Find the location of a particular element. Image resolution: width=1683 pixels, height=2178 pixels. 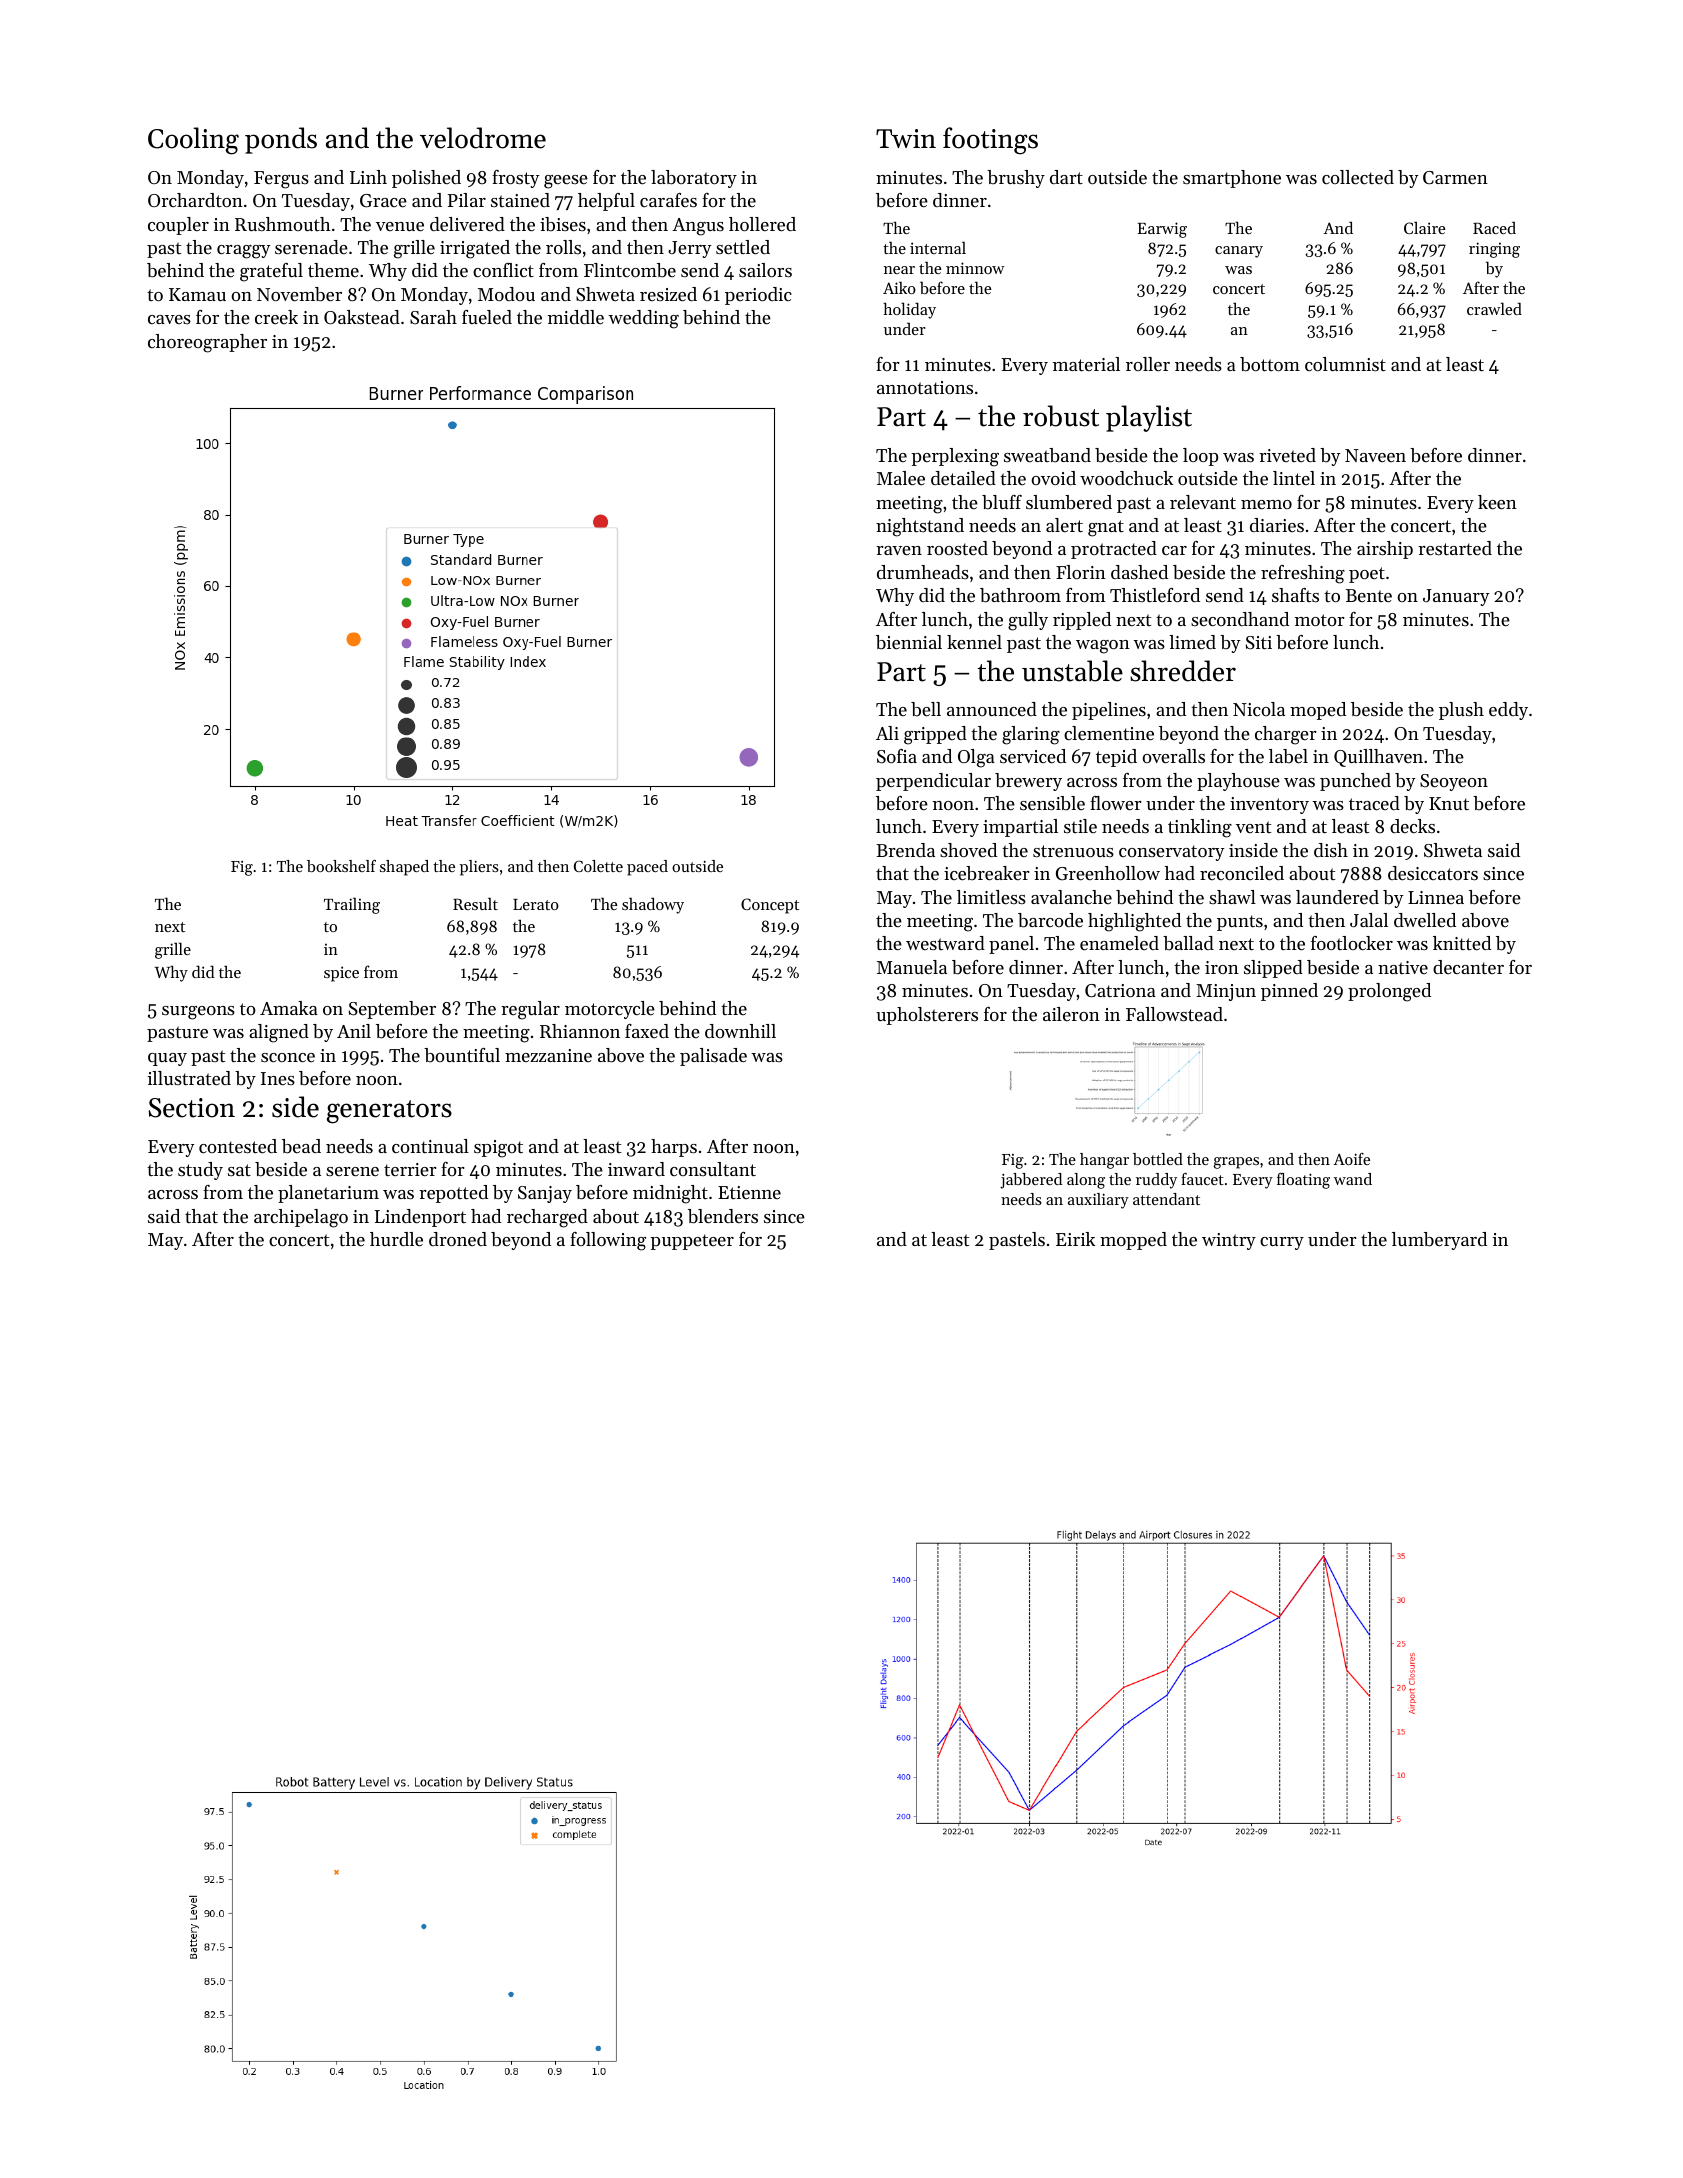

Trailing is located at coordinates (352, 905).
